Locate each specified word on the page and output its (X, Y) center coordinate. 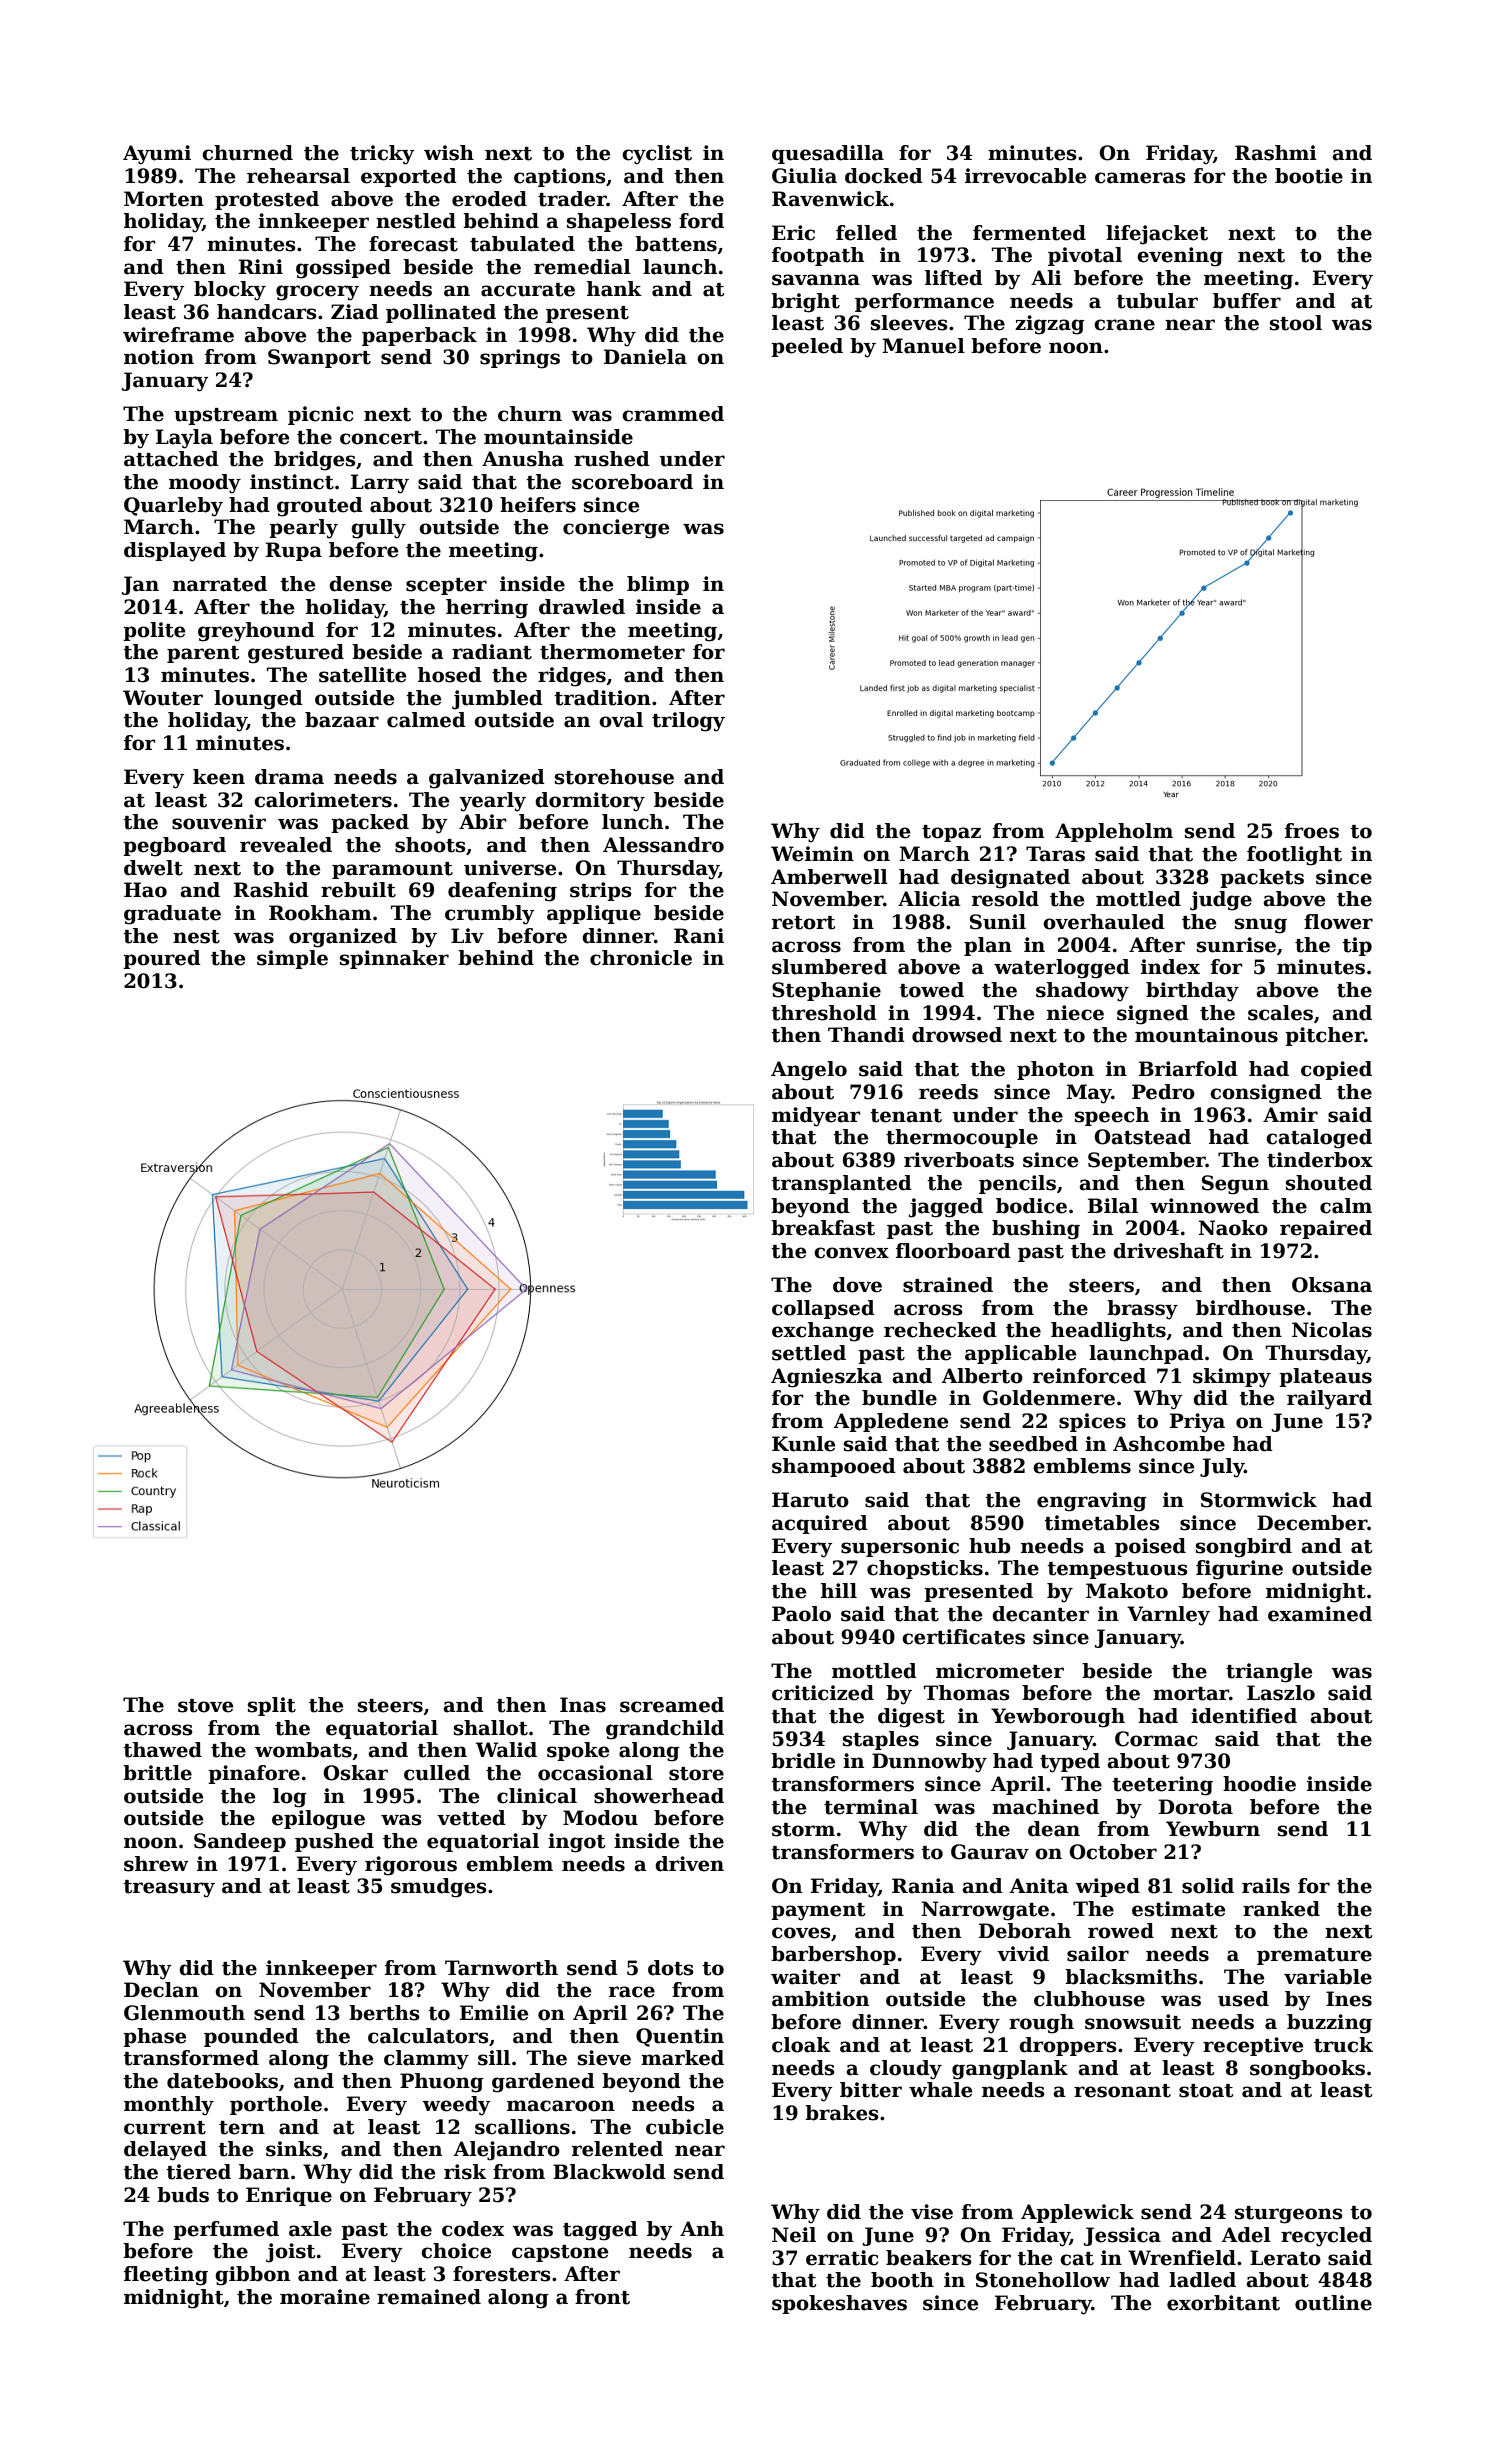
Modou (600, 1818)
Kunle (803, 1444)
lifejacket (1157, 235)
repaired (1326, 1229)
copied (1336, 1070)
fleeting (166, 2276)
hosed (450, 675)
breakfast (823, 1228)
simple (292, 959)
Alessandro (663, 845)
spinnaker (394, 959)
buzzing (1329, 2024)
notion (159, 357)
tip (1357, 946)
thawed (162, 1750)
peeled (807, 347)
